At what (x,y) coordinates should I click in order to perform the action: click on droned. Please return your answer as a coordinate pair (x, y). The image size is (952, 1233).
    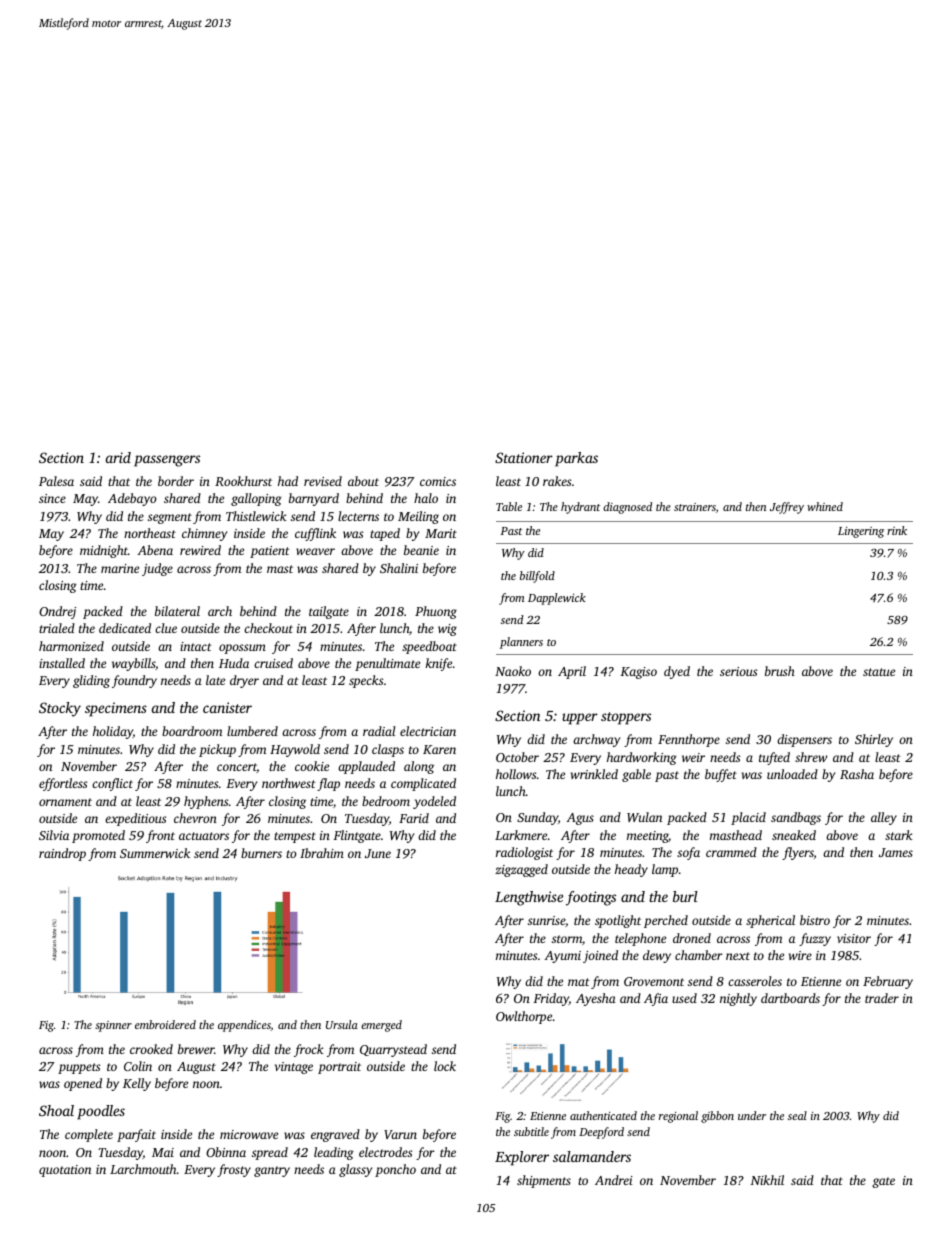
    Looking at the image, I should click on (692, 938).
